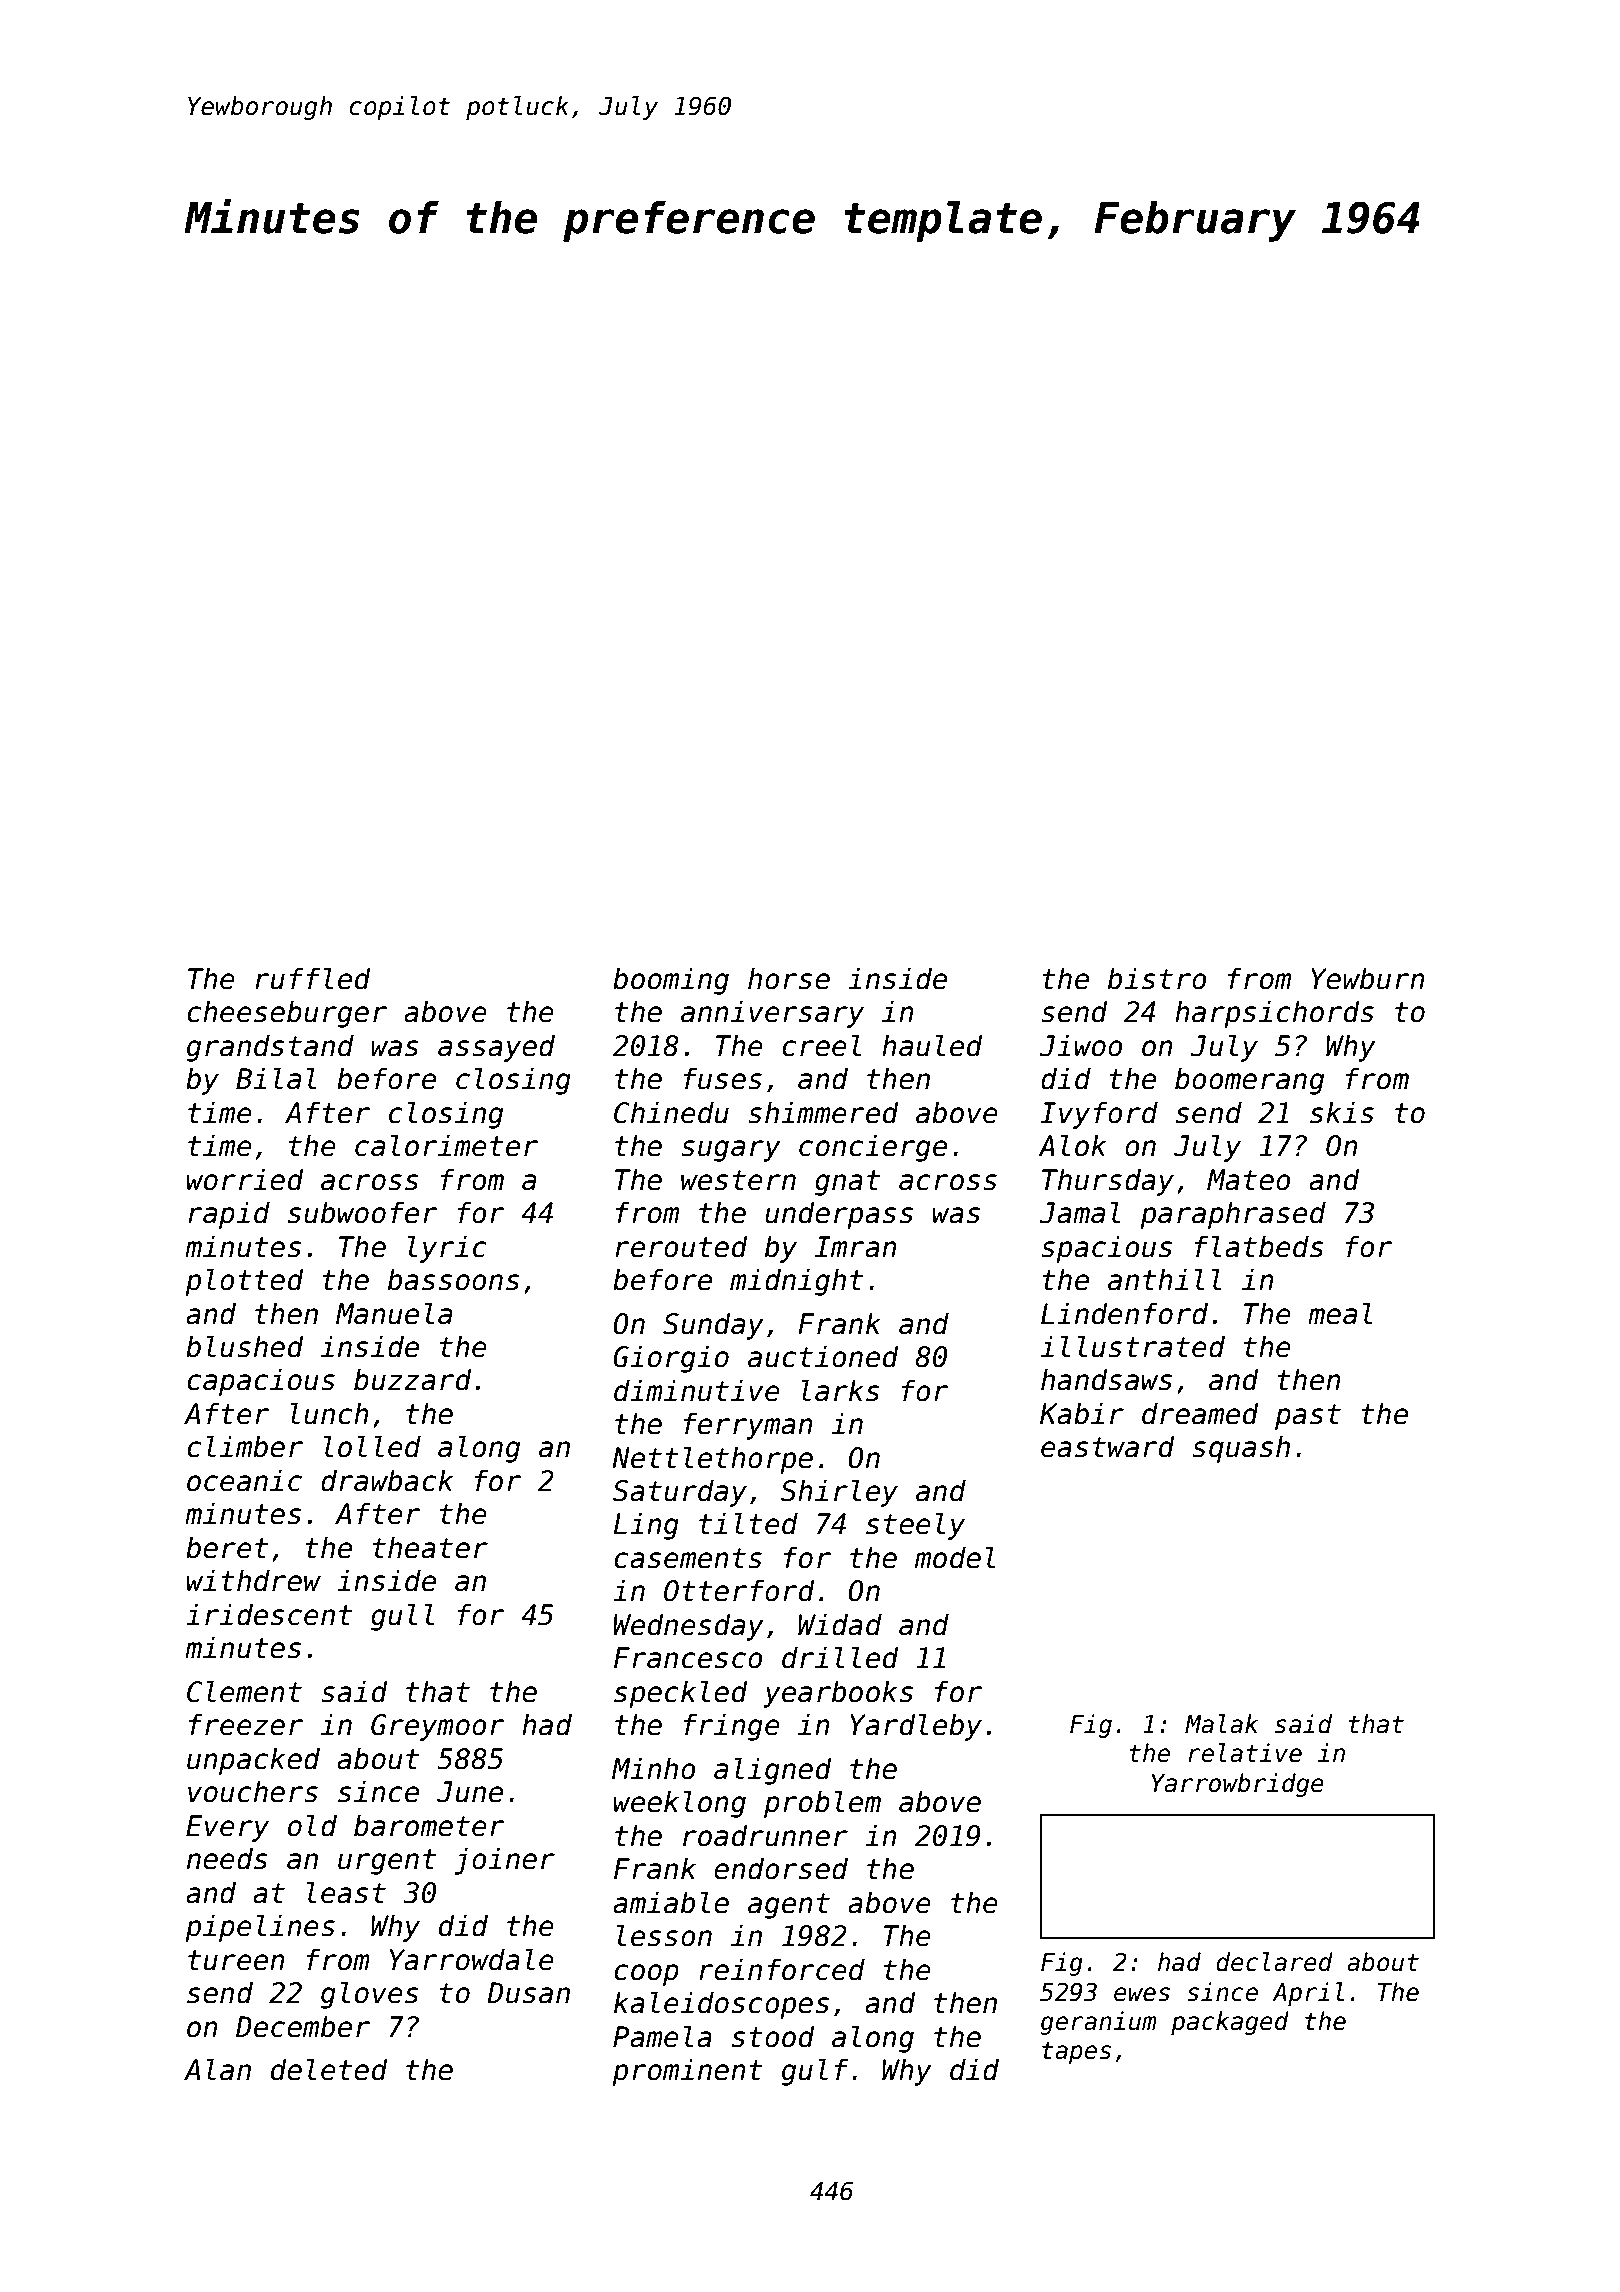  I want to click on climber, so click(245, 1446).
